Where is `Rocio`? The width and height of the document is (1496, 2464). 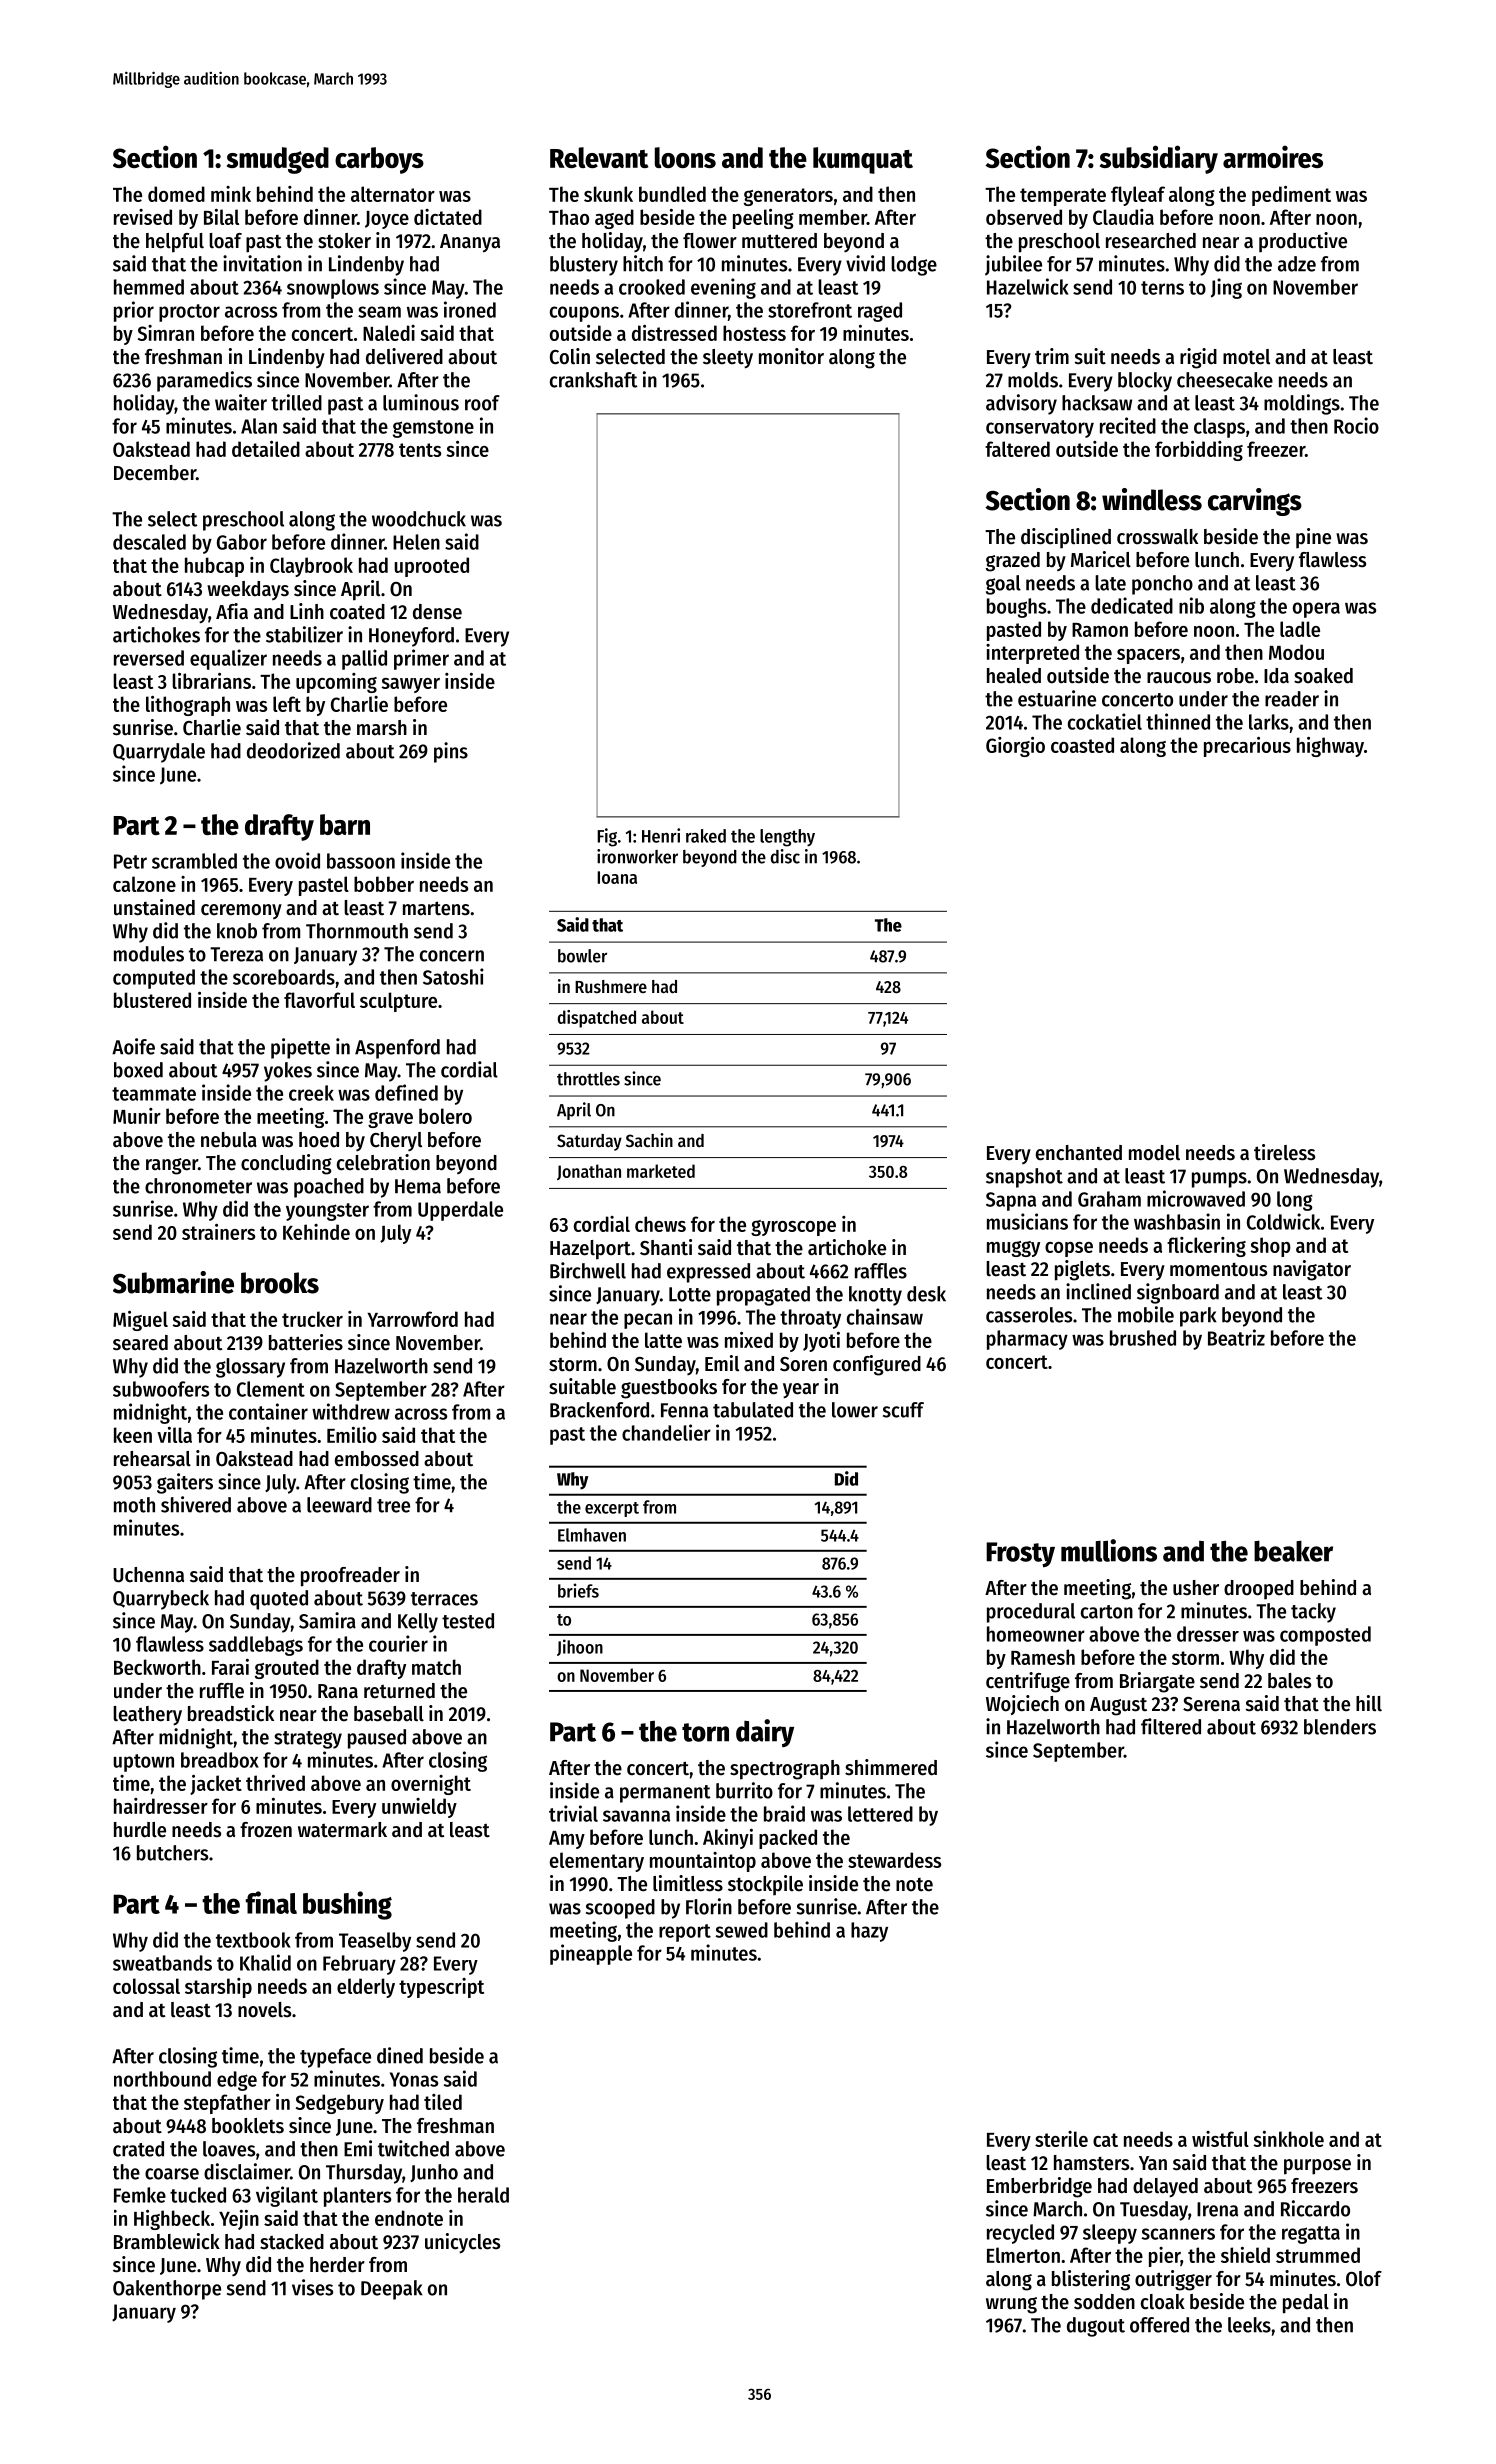
Rocio is located at coordinates (1356, 425).
